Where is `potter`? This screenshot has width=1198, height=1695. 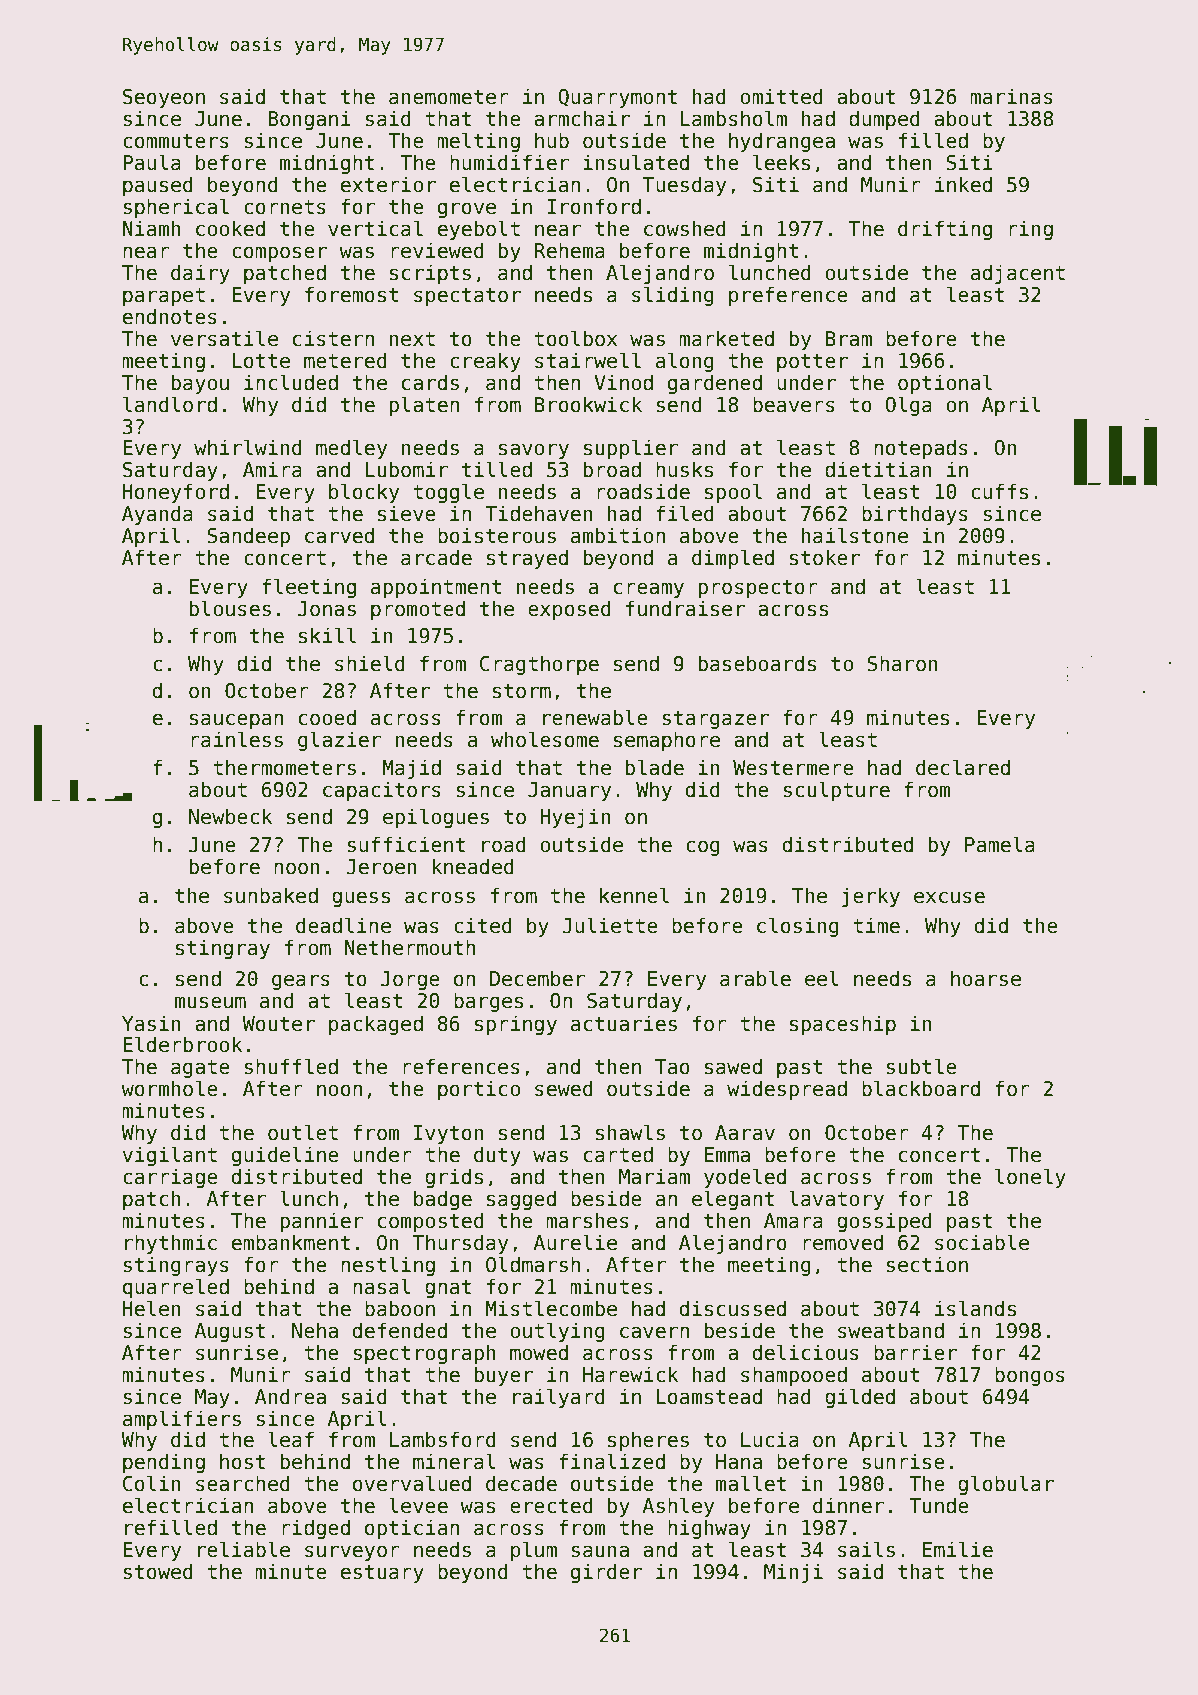 potter is located at coordinates (812, 363).
